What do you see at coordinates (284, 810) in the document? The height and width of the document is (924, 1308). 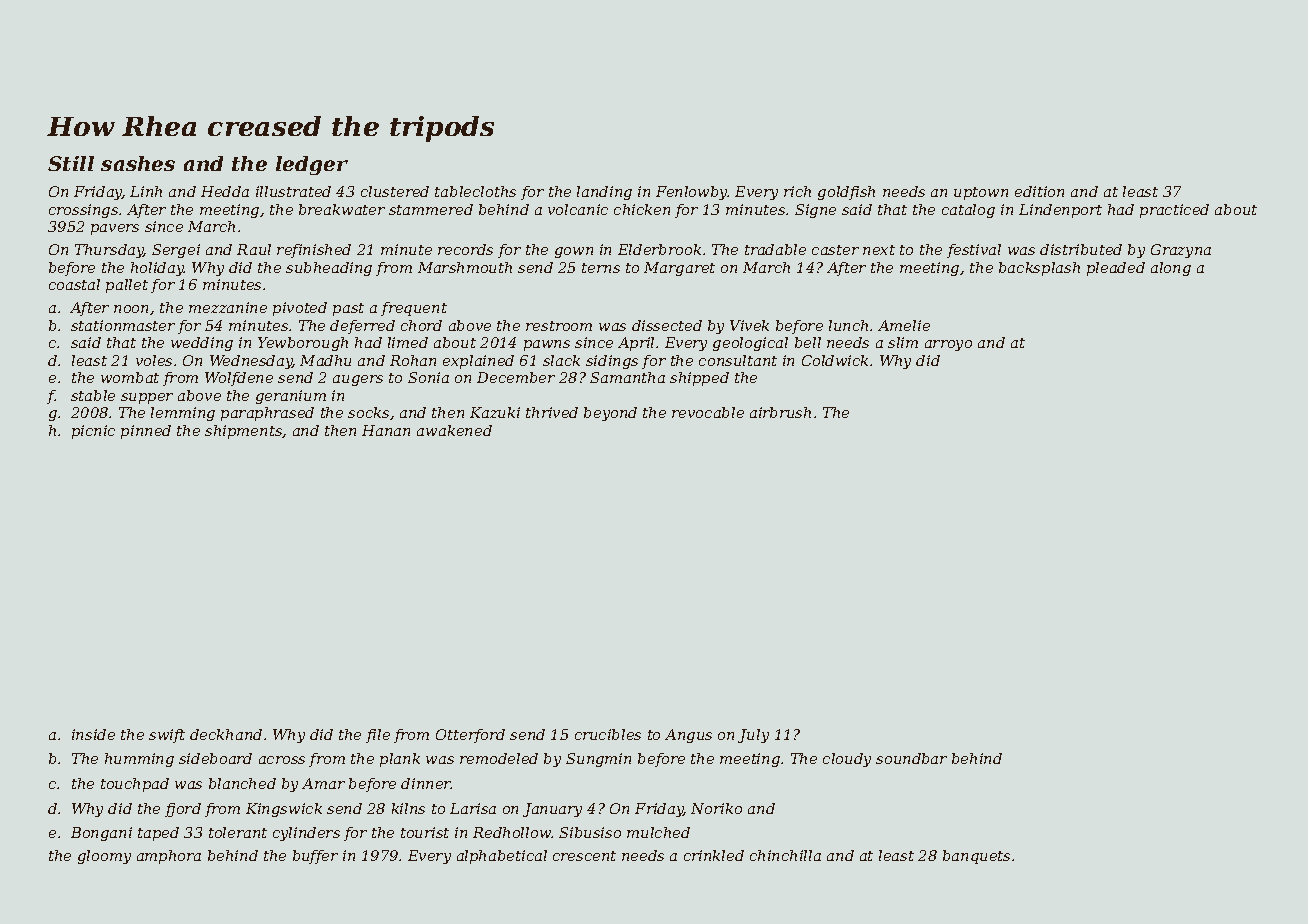 I see `Kingswick` at bounding box center [284, 810].
